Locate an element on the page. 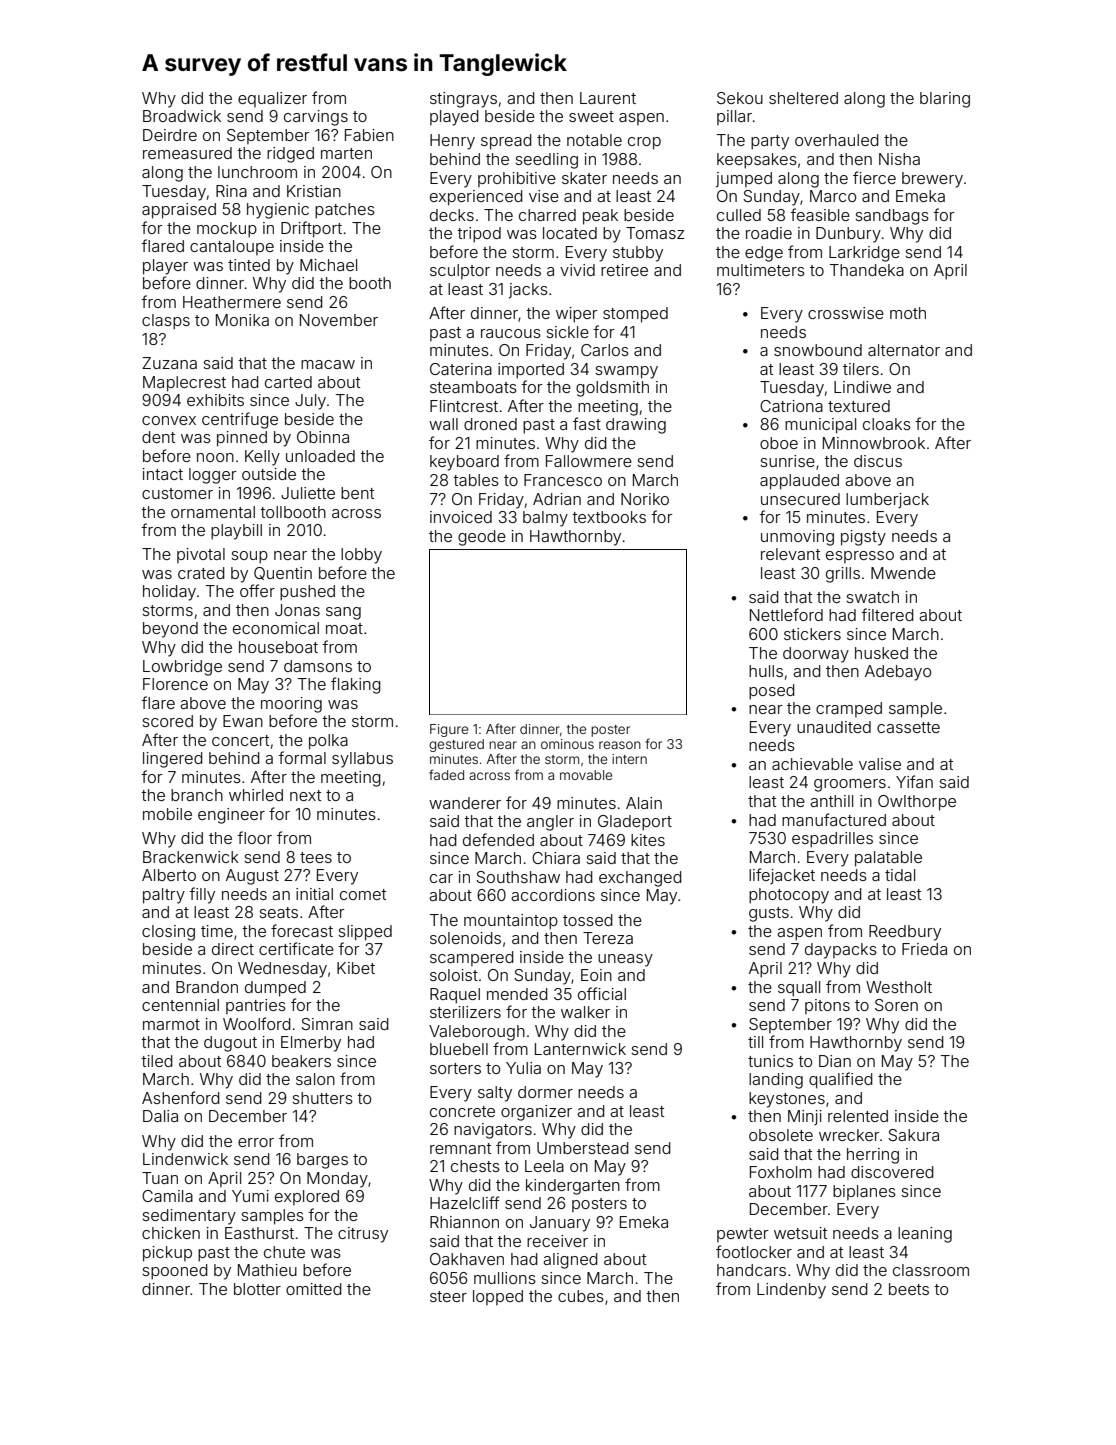 The height and width of the document is (1445, 1116). Lindenwick is located at coordinates (185, 1159).
